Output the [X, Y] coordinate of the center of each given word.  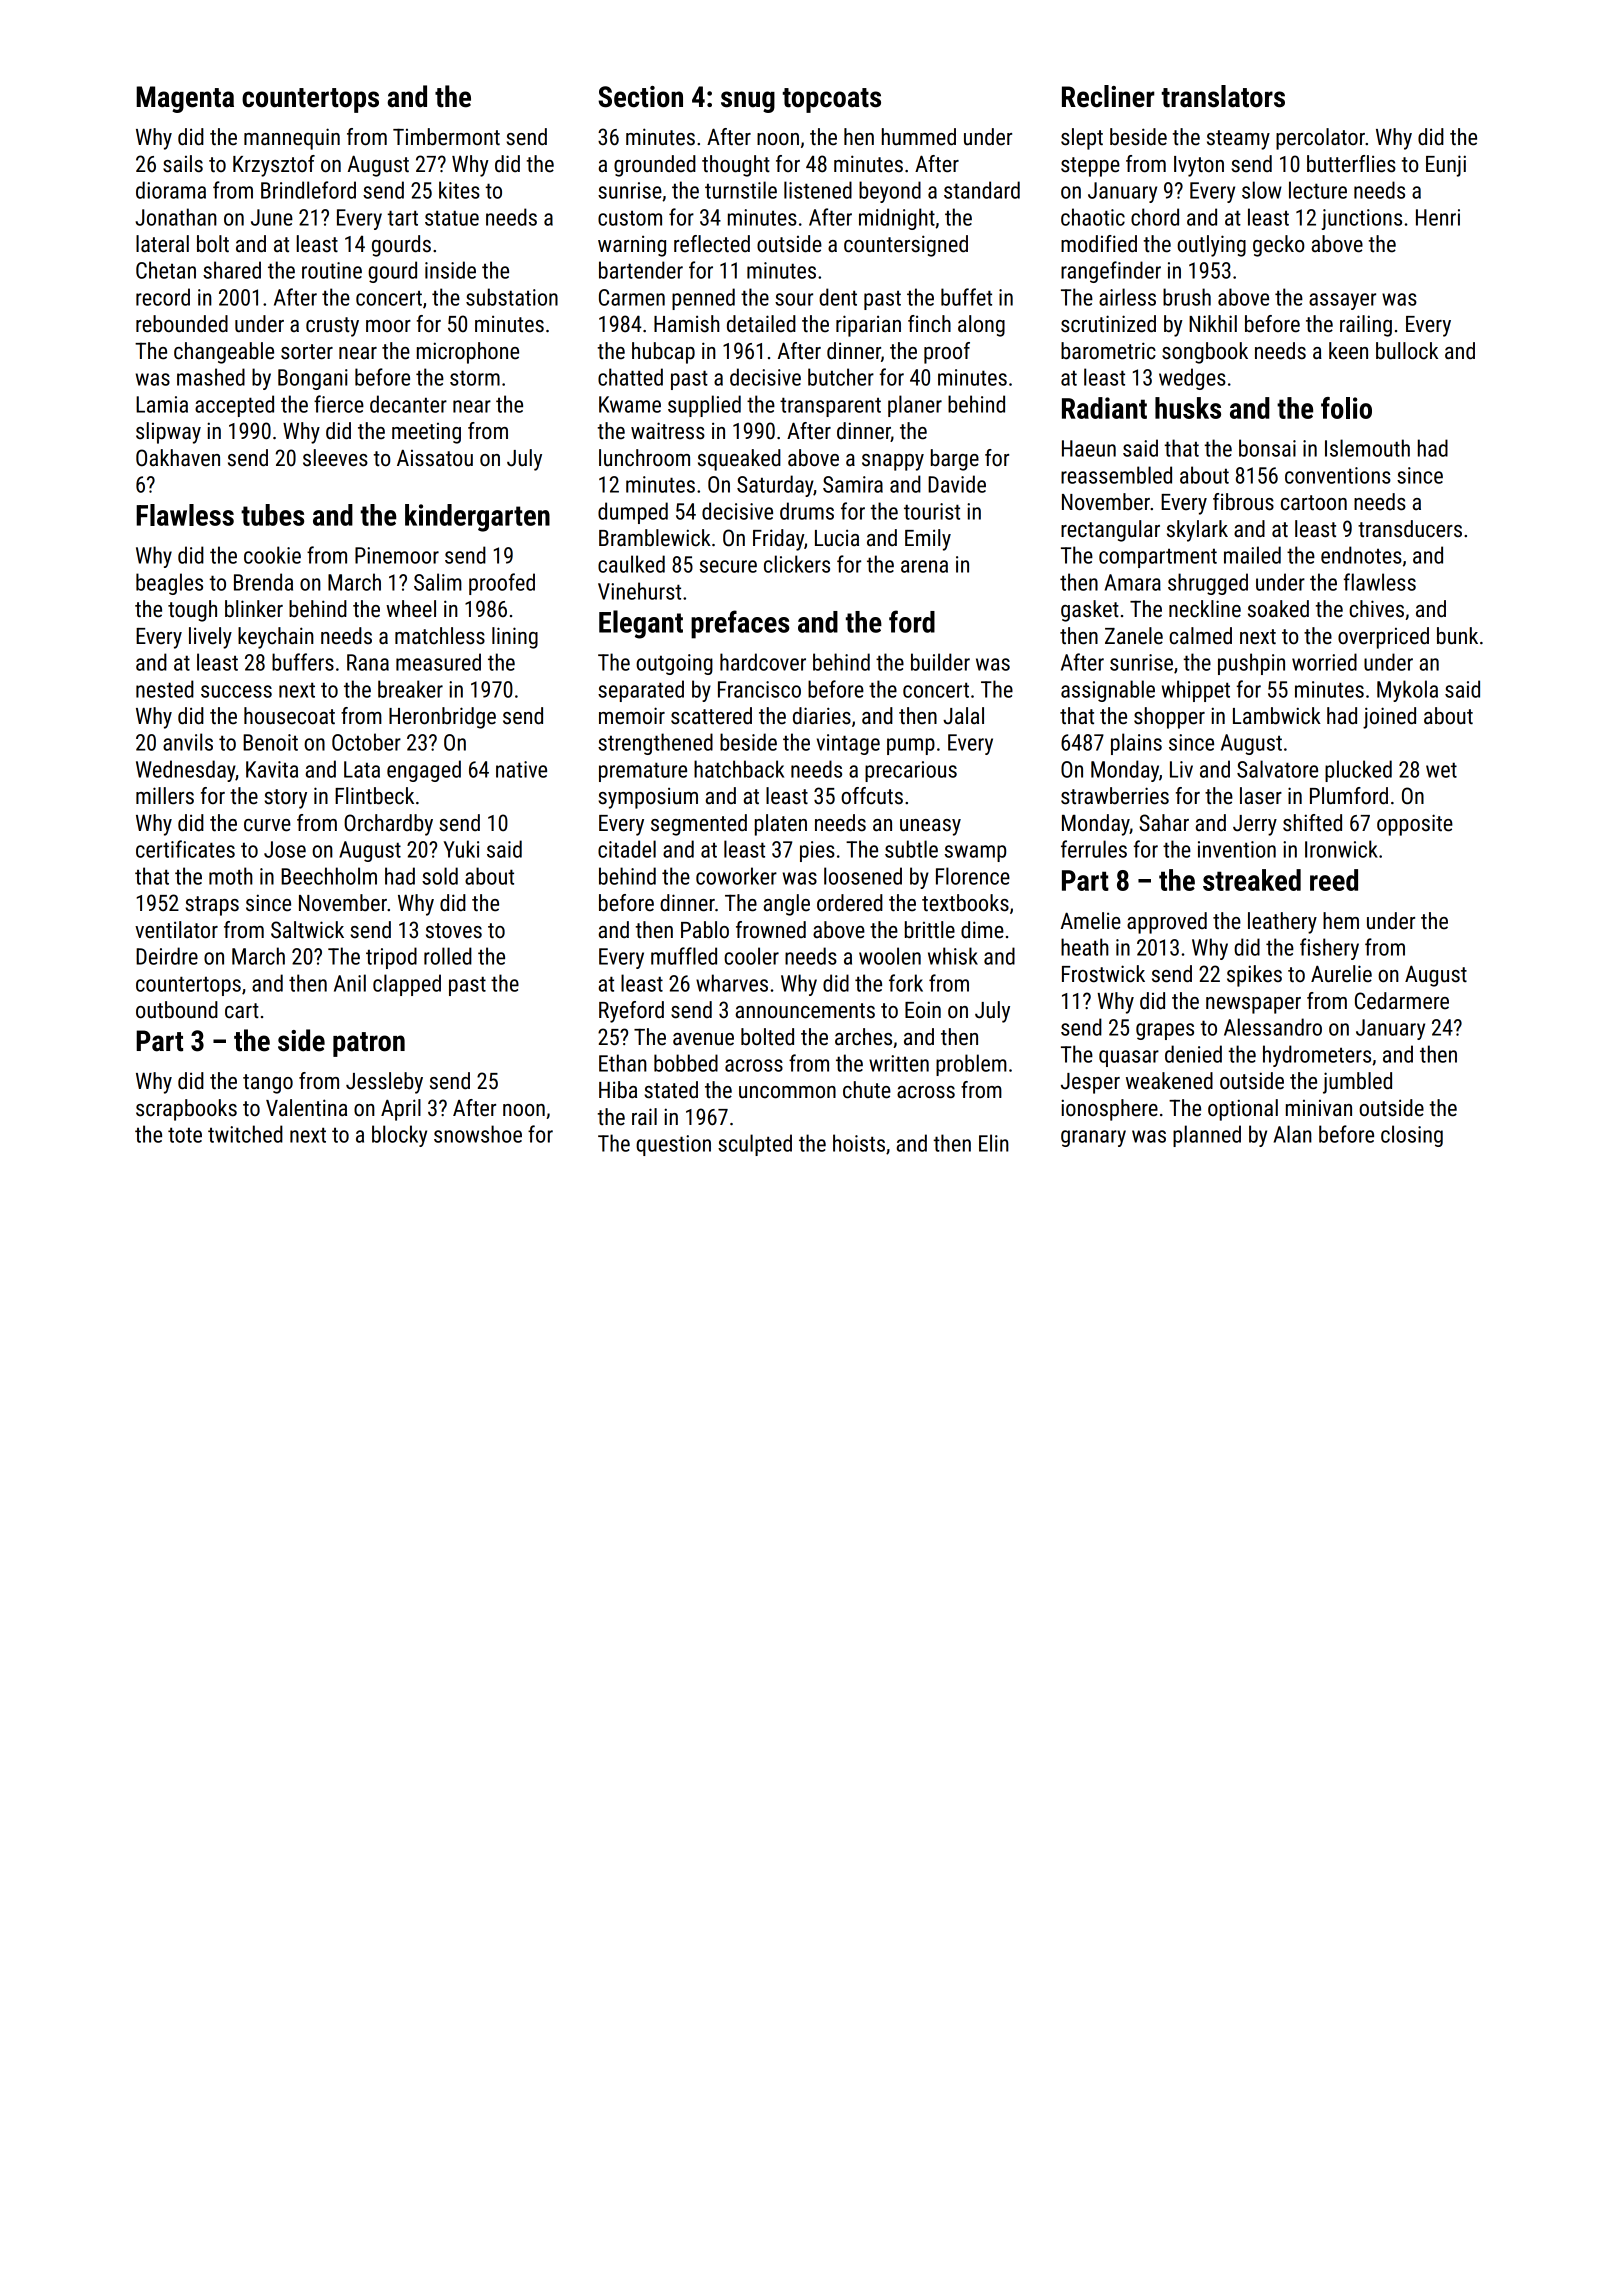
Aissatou [435, 458]
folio [1346, 408]
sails [183, 164]
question [673, 1145]
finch [929, 323]
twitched [245, 1134]
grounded [655, 166]
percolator [1320, 139]
